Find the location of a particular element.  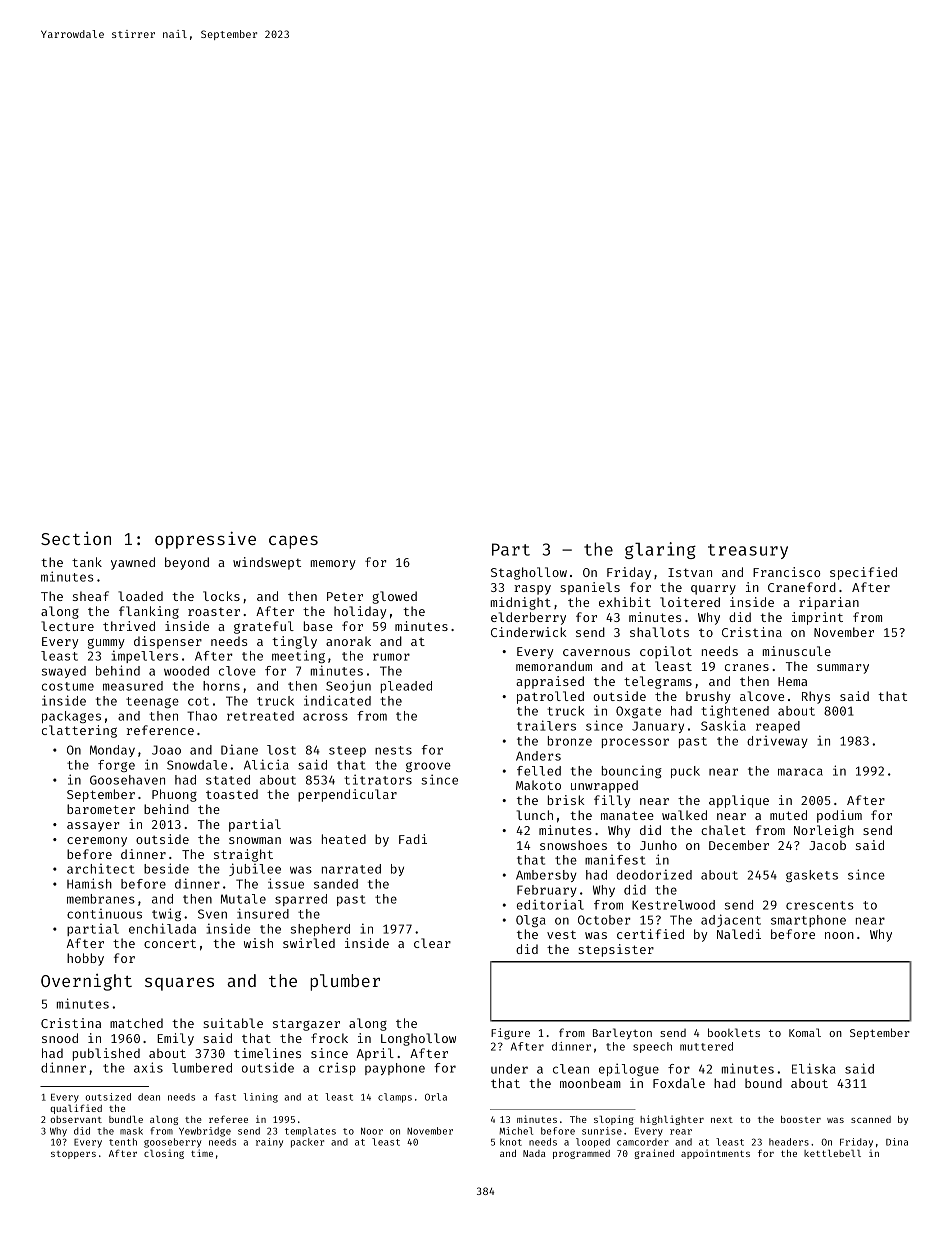

treasury is located at coordinates (748, 551).
